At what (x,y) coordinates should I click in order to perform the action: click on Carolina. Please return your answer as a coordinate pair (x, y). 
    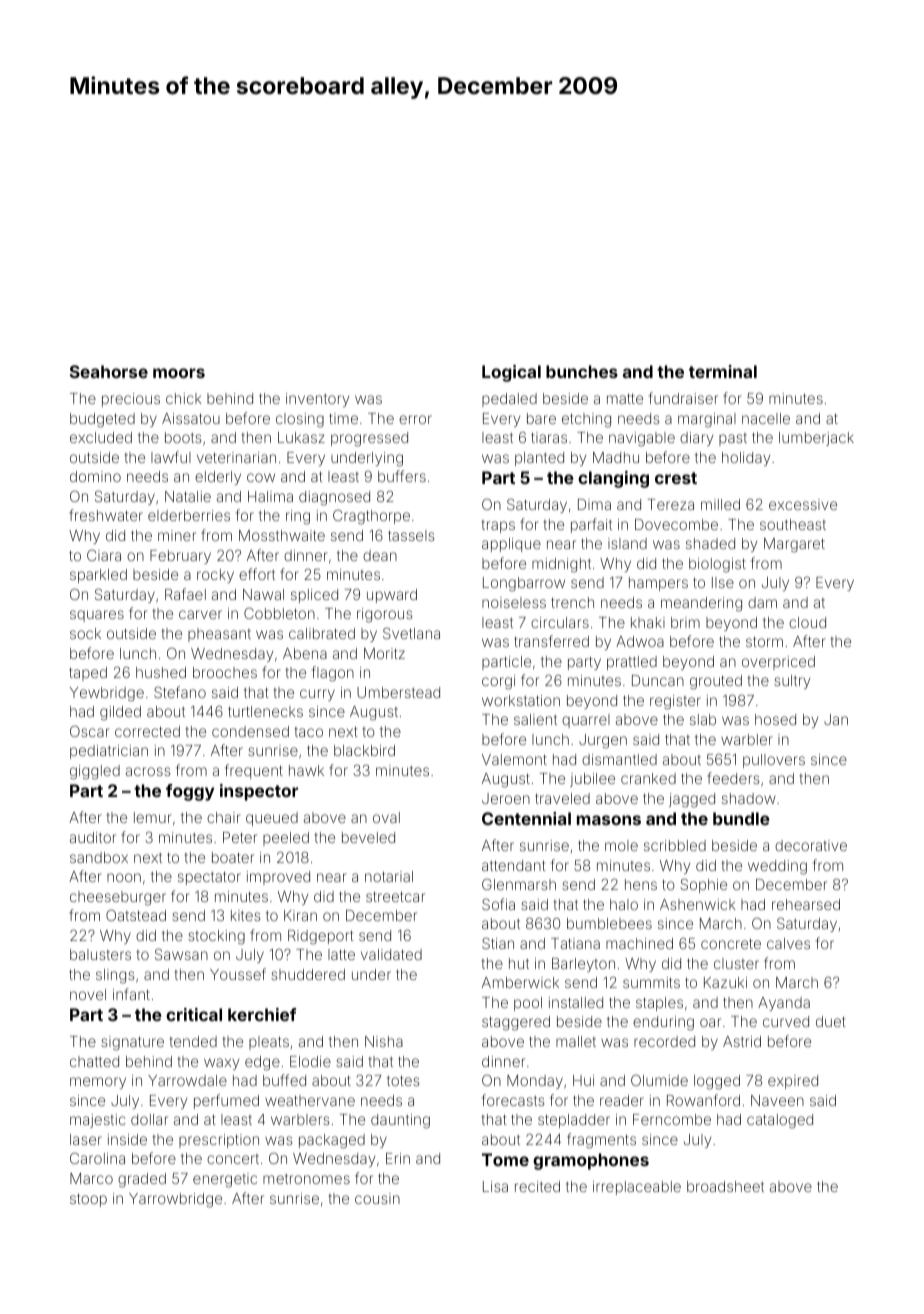
    Looking at the image, I should click on (97, 1158).
